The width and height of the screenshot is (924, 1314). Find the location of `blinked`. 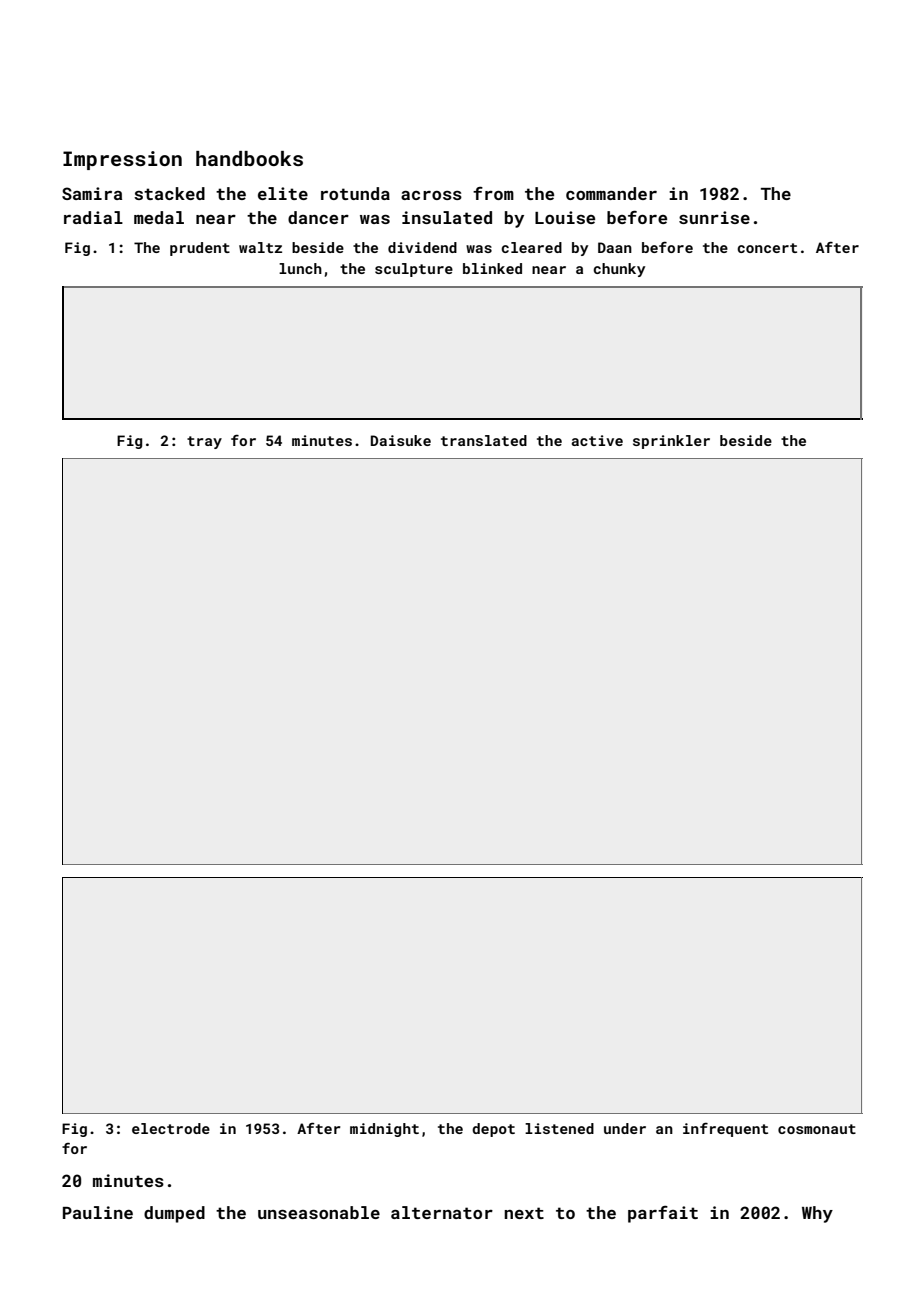

blinked is located at coordinates (492, 268).
